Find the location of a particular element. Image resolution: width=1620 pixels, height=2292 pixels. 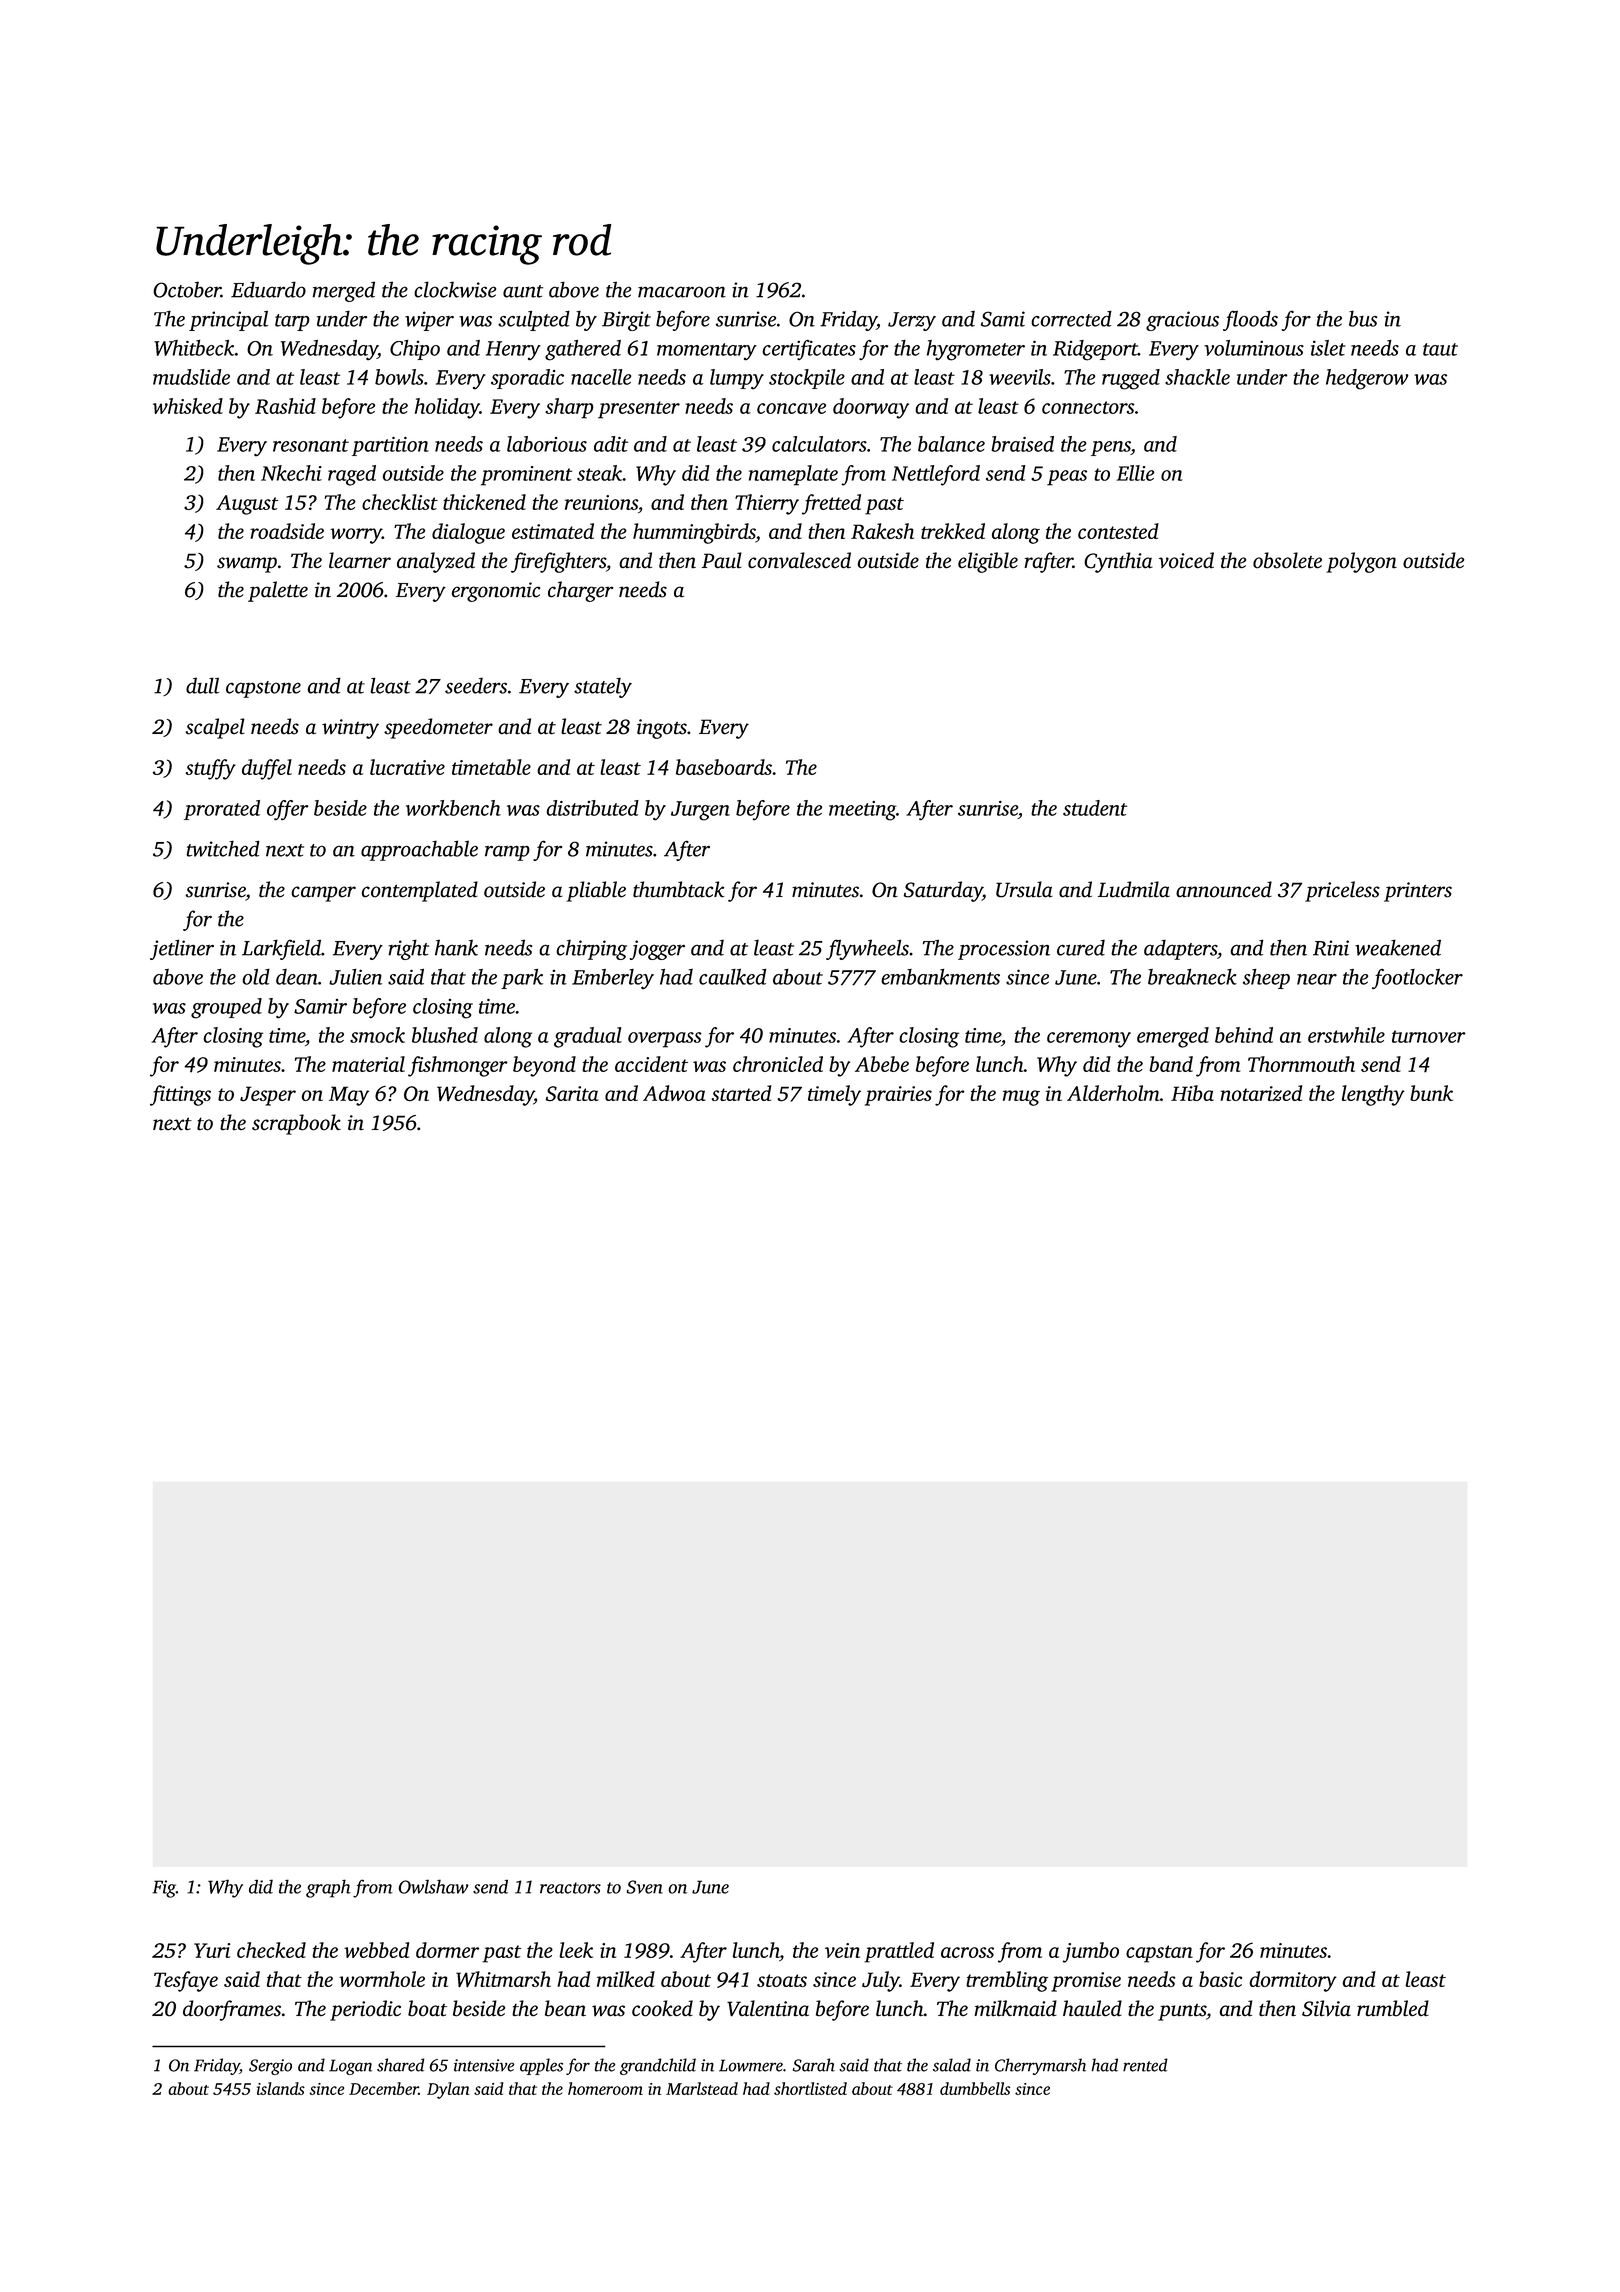

Sven is located at coordinates (645, 1887).
